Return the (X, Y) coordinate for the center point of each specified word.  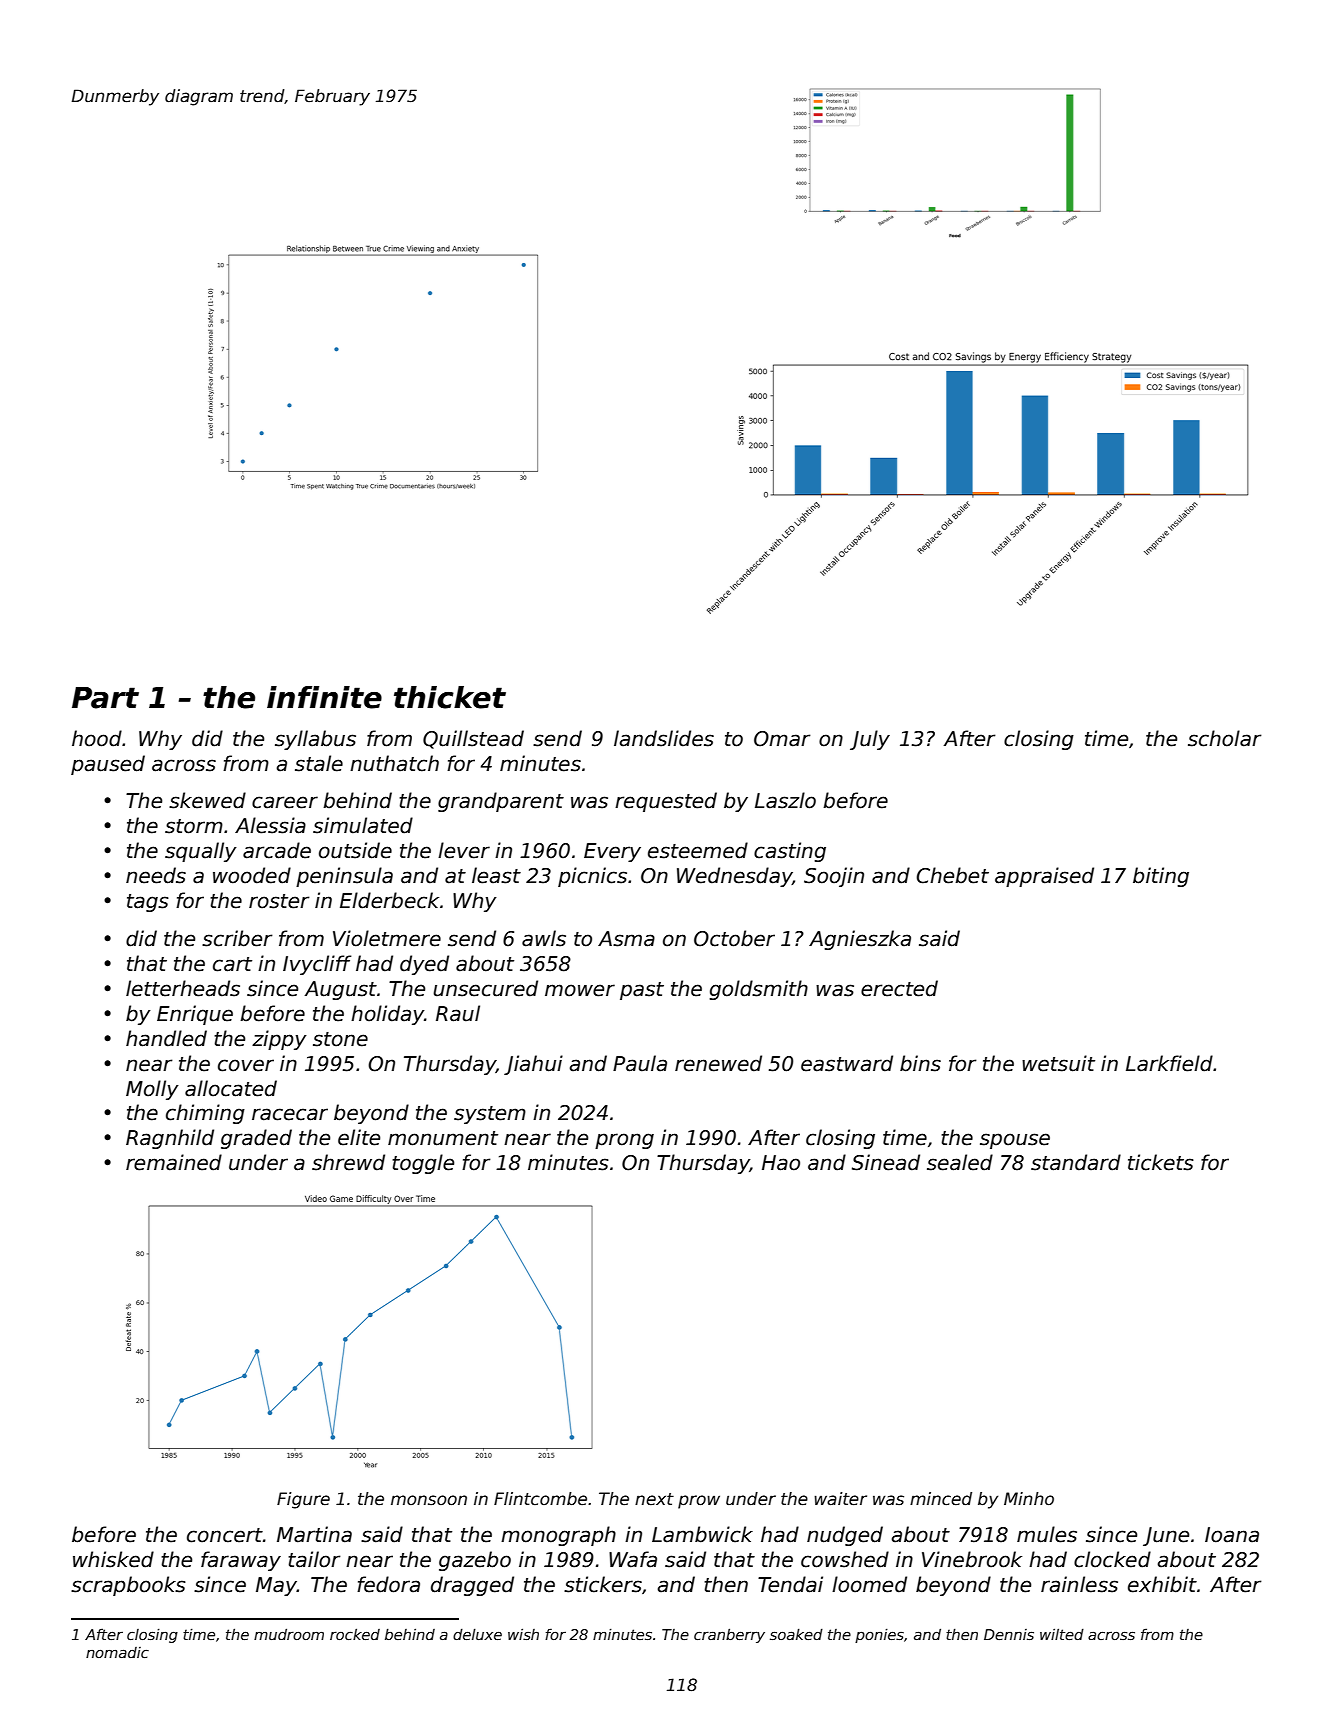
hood (97, 738)
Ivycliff (317, 965)
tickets (1161, 1162)
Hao (781, 1163)
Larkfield (1169, 1063)
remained (174, 1162)
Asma (626, 939)
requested (666, 802)
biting (1161, 877)
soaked (796, 1634)
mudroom (289, 1634)
